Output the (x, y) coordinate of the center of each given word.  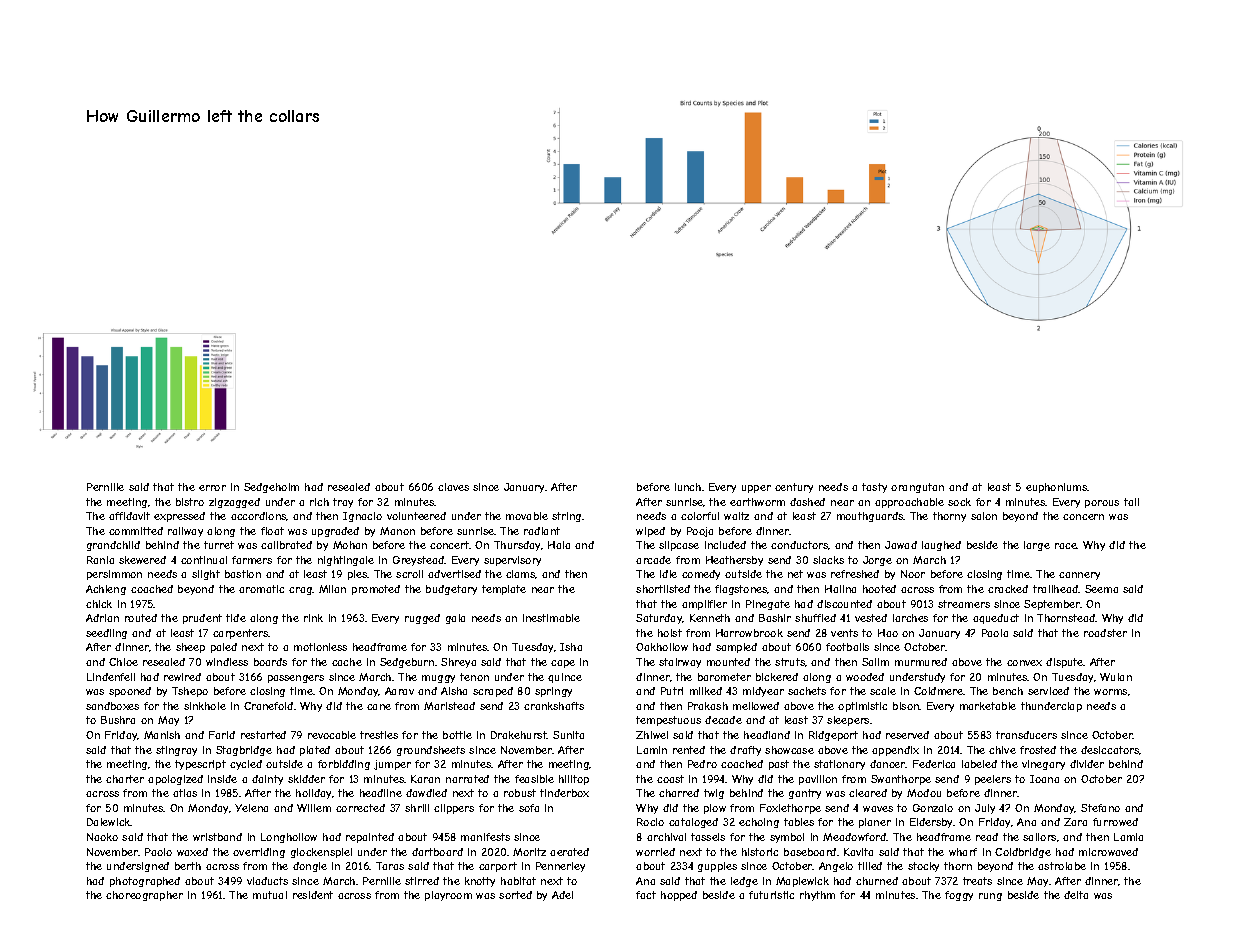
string (566, 517)
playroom (448, 896)
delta (1076, 895)
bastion (243, 574)
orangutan (917, 488)
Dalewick (109, 822)
